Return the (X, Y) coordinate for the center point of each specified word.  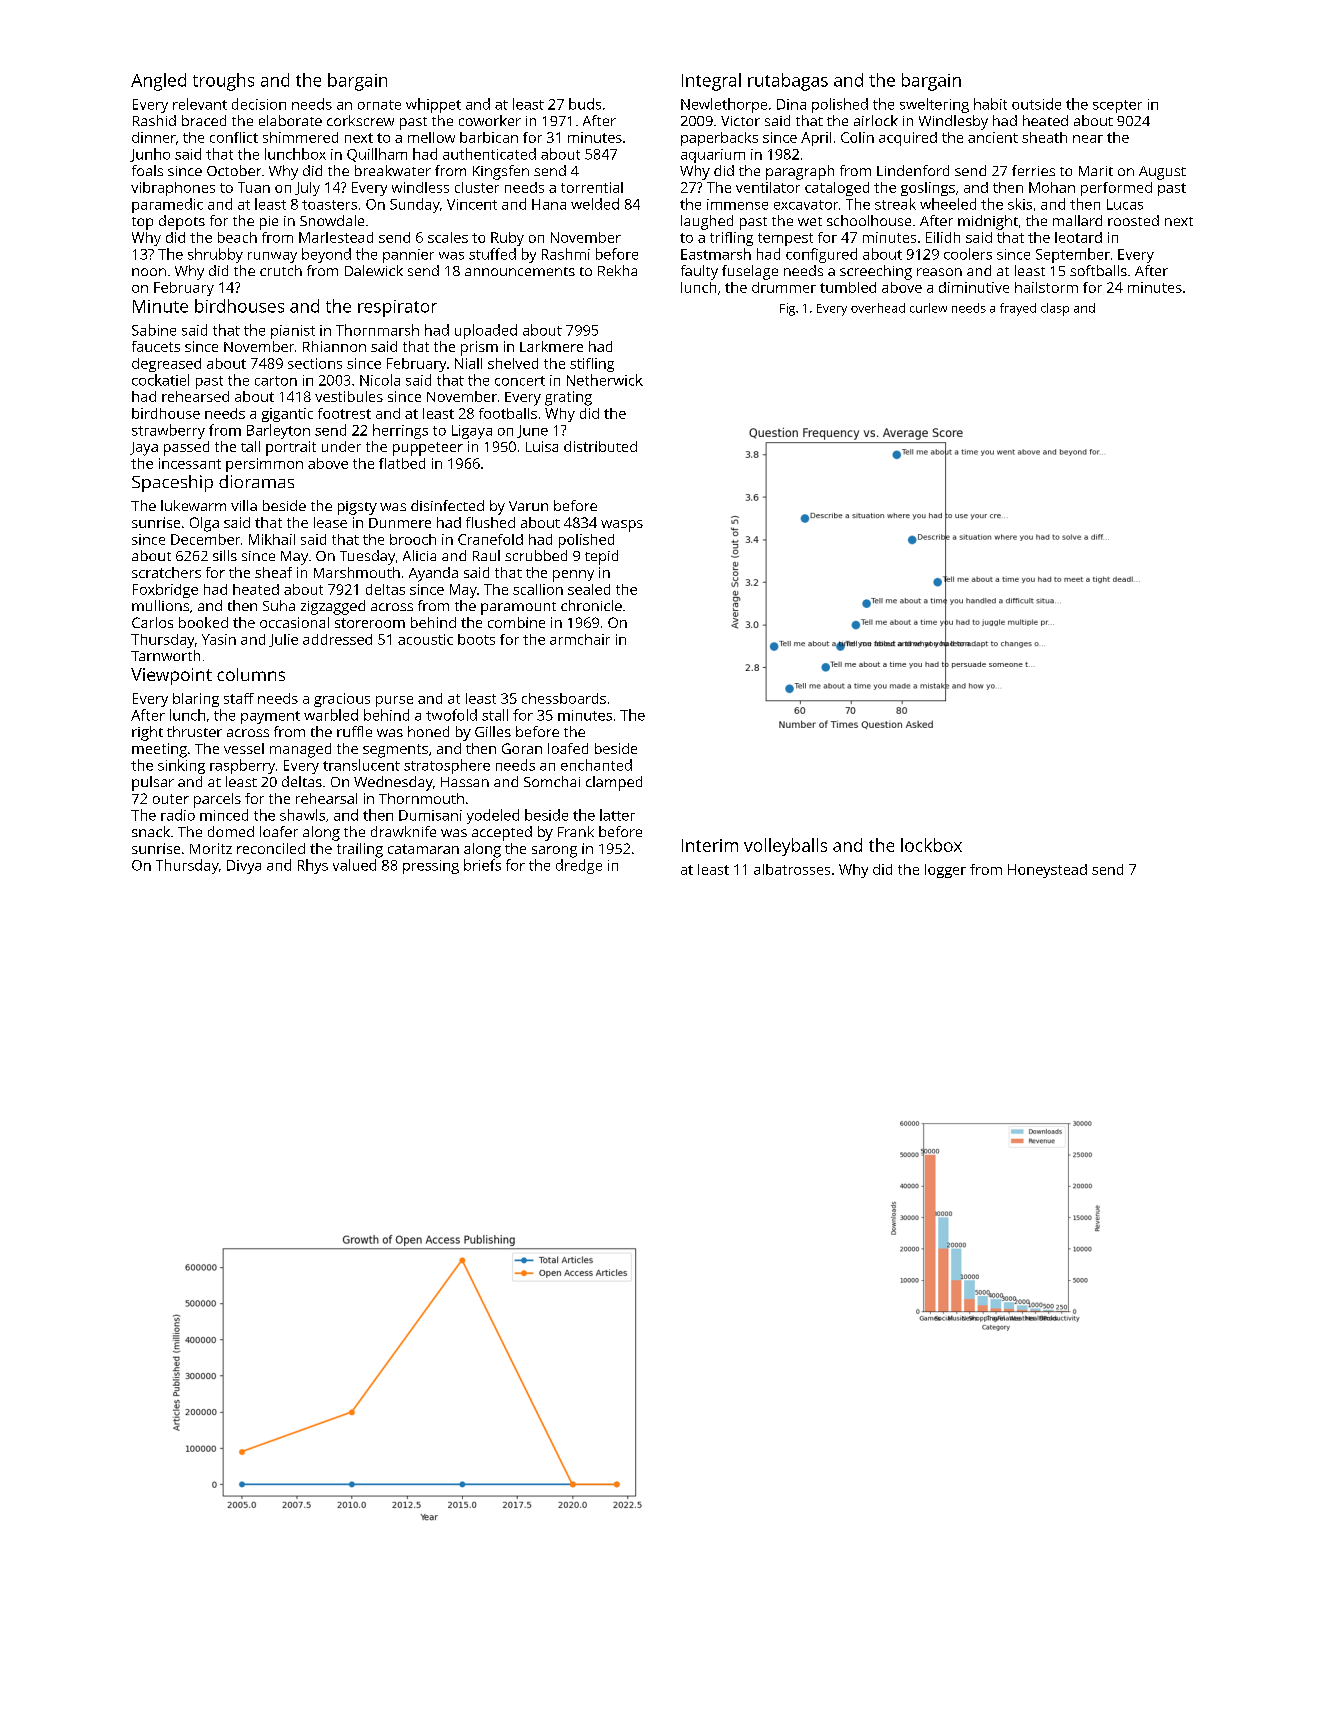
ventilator (768, 187)
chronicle (591, 605)
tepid (601, 557)
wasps (622, 526)
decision (259, 104)
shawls (302, 815)
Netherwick (605, 380)
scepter (1117, 106)
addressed (337, 639)
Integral (711, 82)
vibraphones (173, 189)
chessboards (564, 698)
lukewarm (193, 505)
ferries (1033, 170)
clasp (1055, 309)
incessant (190, 463)
